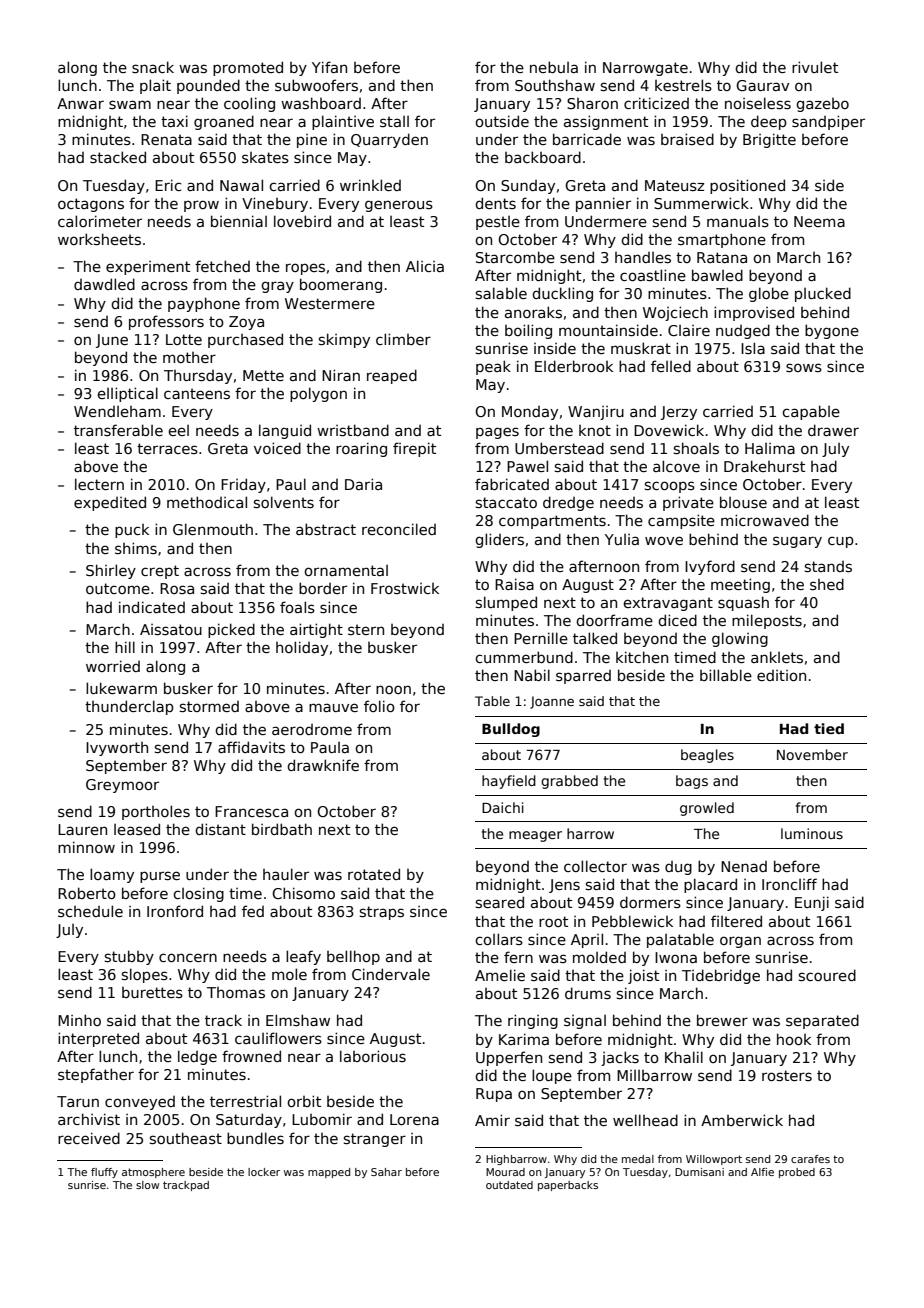 Image resolution: width=924 pixels, height=1308 pixels. What do you see at coordinates (650, 902) in the screenshot?
I see `dormers` at bounding box center [650, 902].
